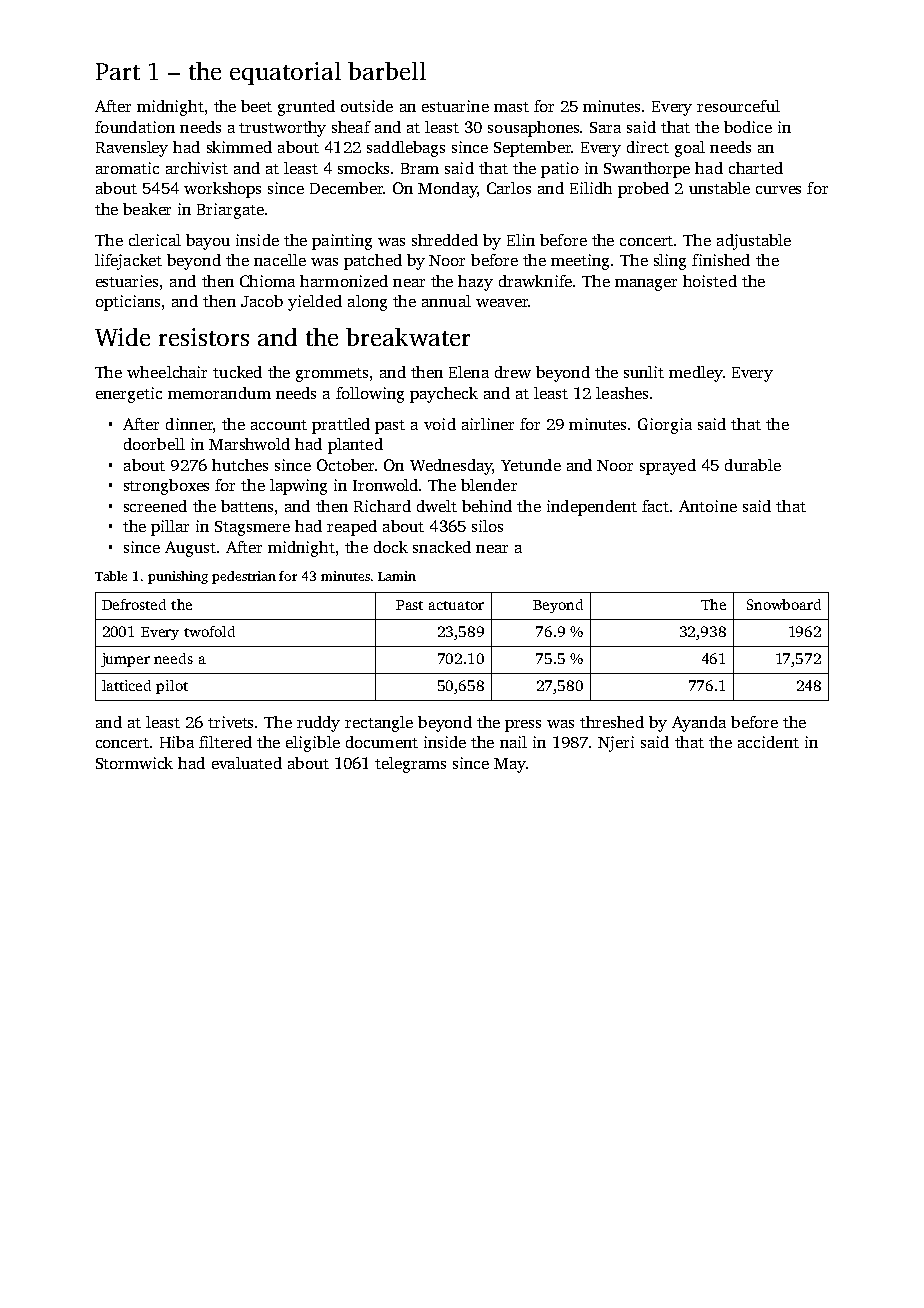  What do you see at coordinates (710, 281) in the image?
I see `hoisted` at bounding box center [710, 281].
